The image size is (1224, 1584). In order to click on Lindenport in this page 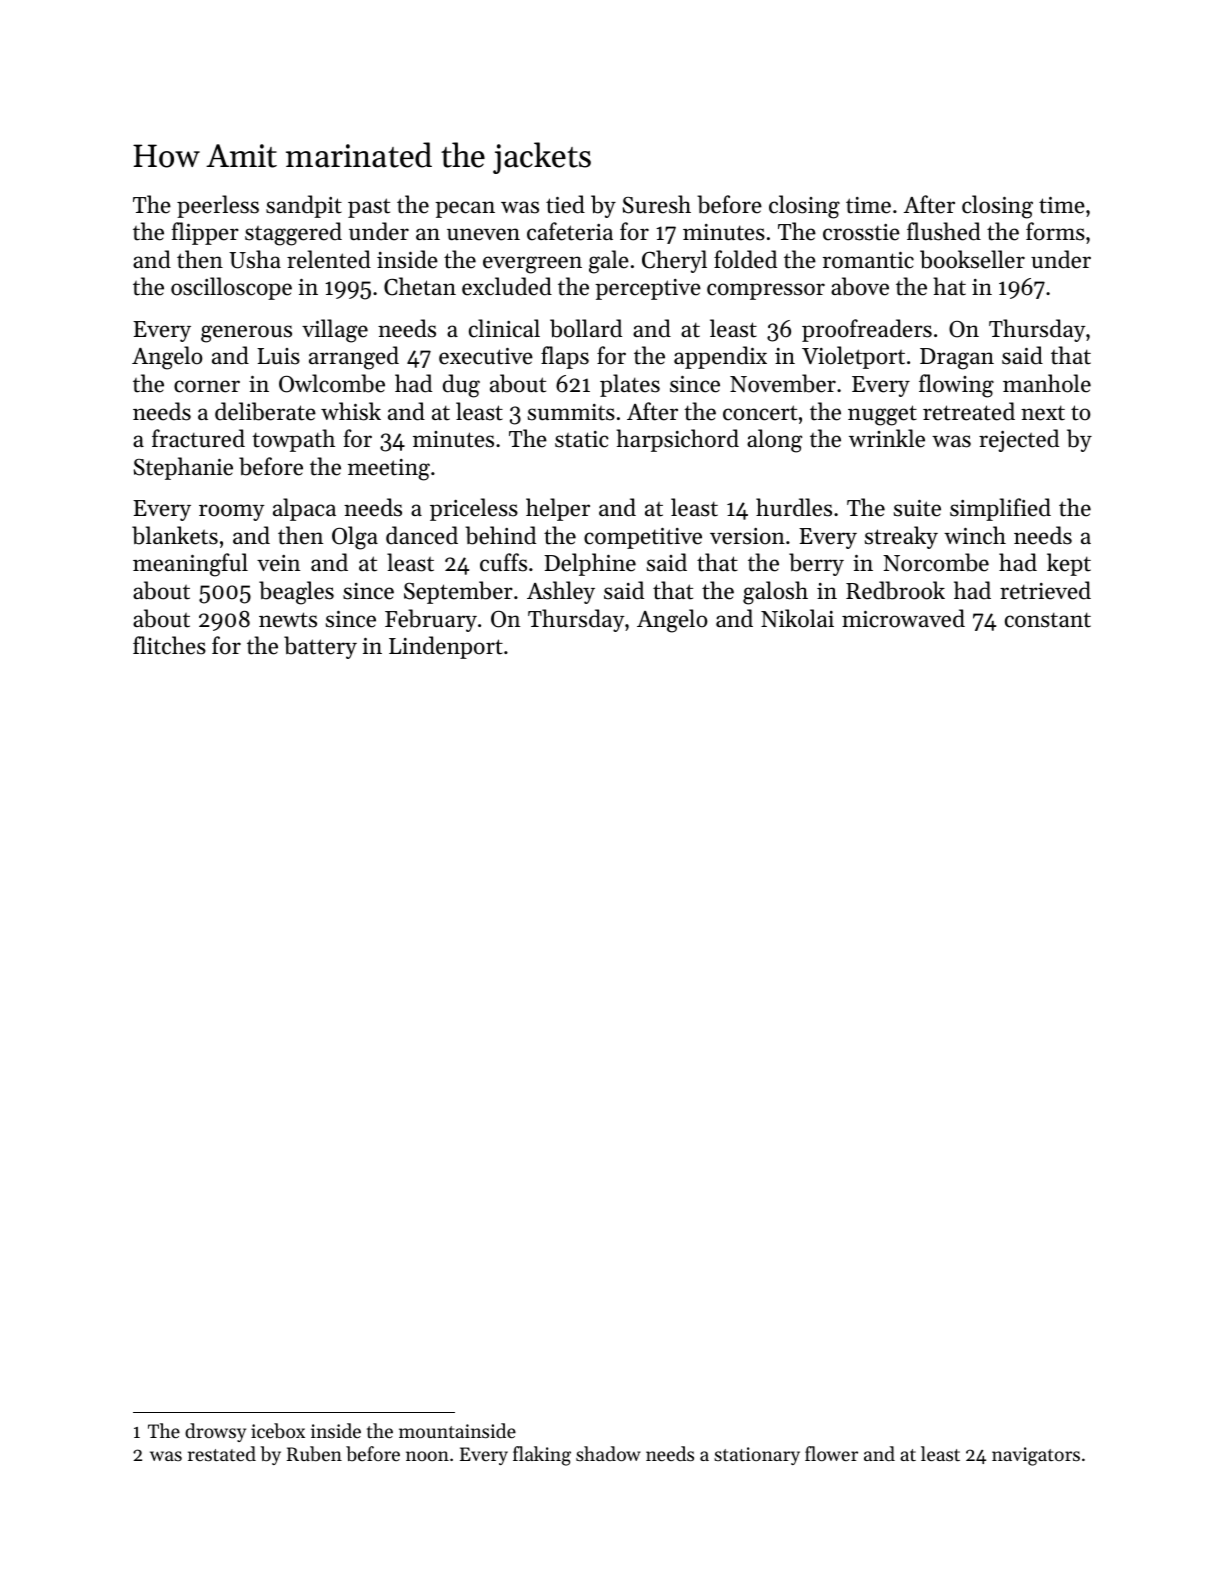, I will do `click(446, 647)`.
